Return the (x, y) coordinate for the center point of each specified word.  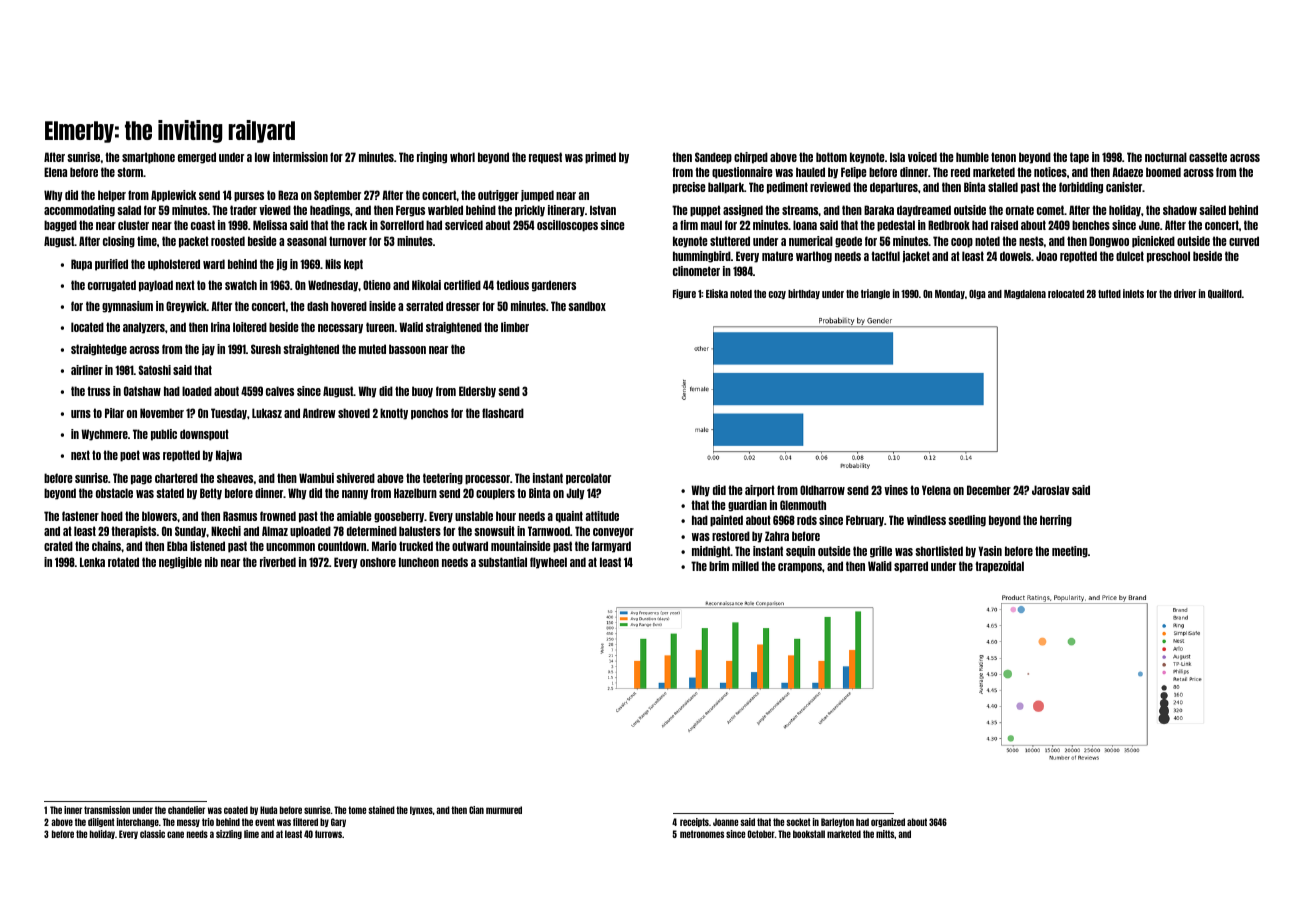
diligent (101, 822)
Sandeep (713, 158)
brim (719, 566)
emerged (197, 158)
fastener (80, 516)
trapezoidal (999, 567)
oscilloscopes (567, 226)
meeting (1070, 552)
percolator (588, 479)
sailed (1212, 210)
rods (807, 520)
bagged (60, 226)
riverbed (278, 562)
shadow (1180, 210)
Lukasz (267, 413)
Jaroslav (1051, 490)
